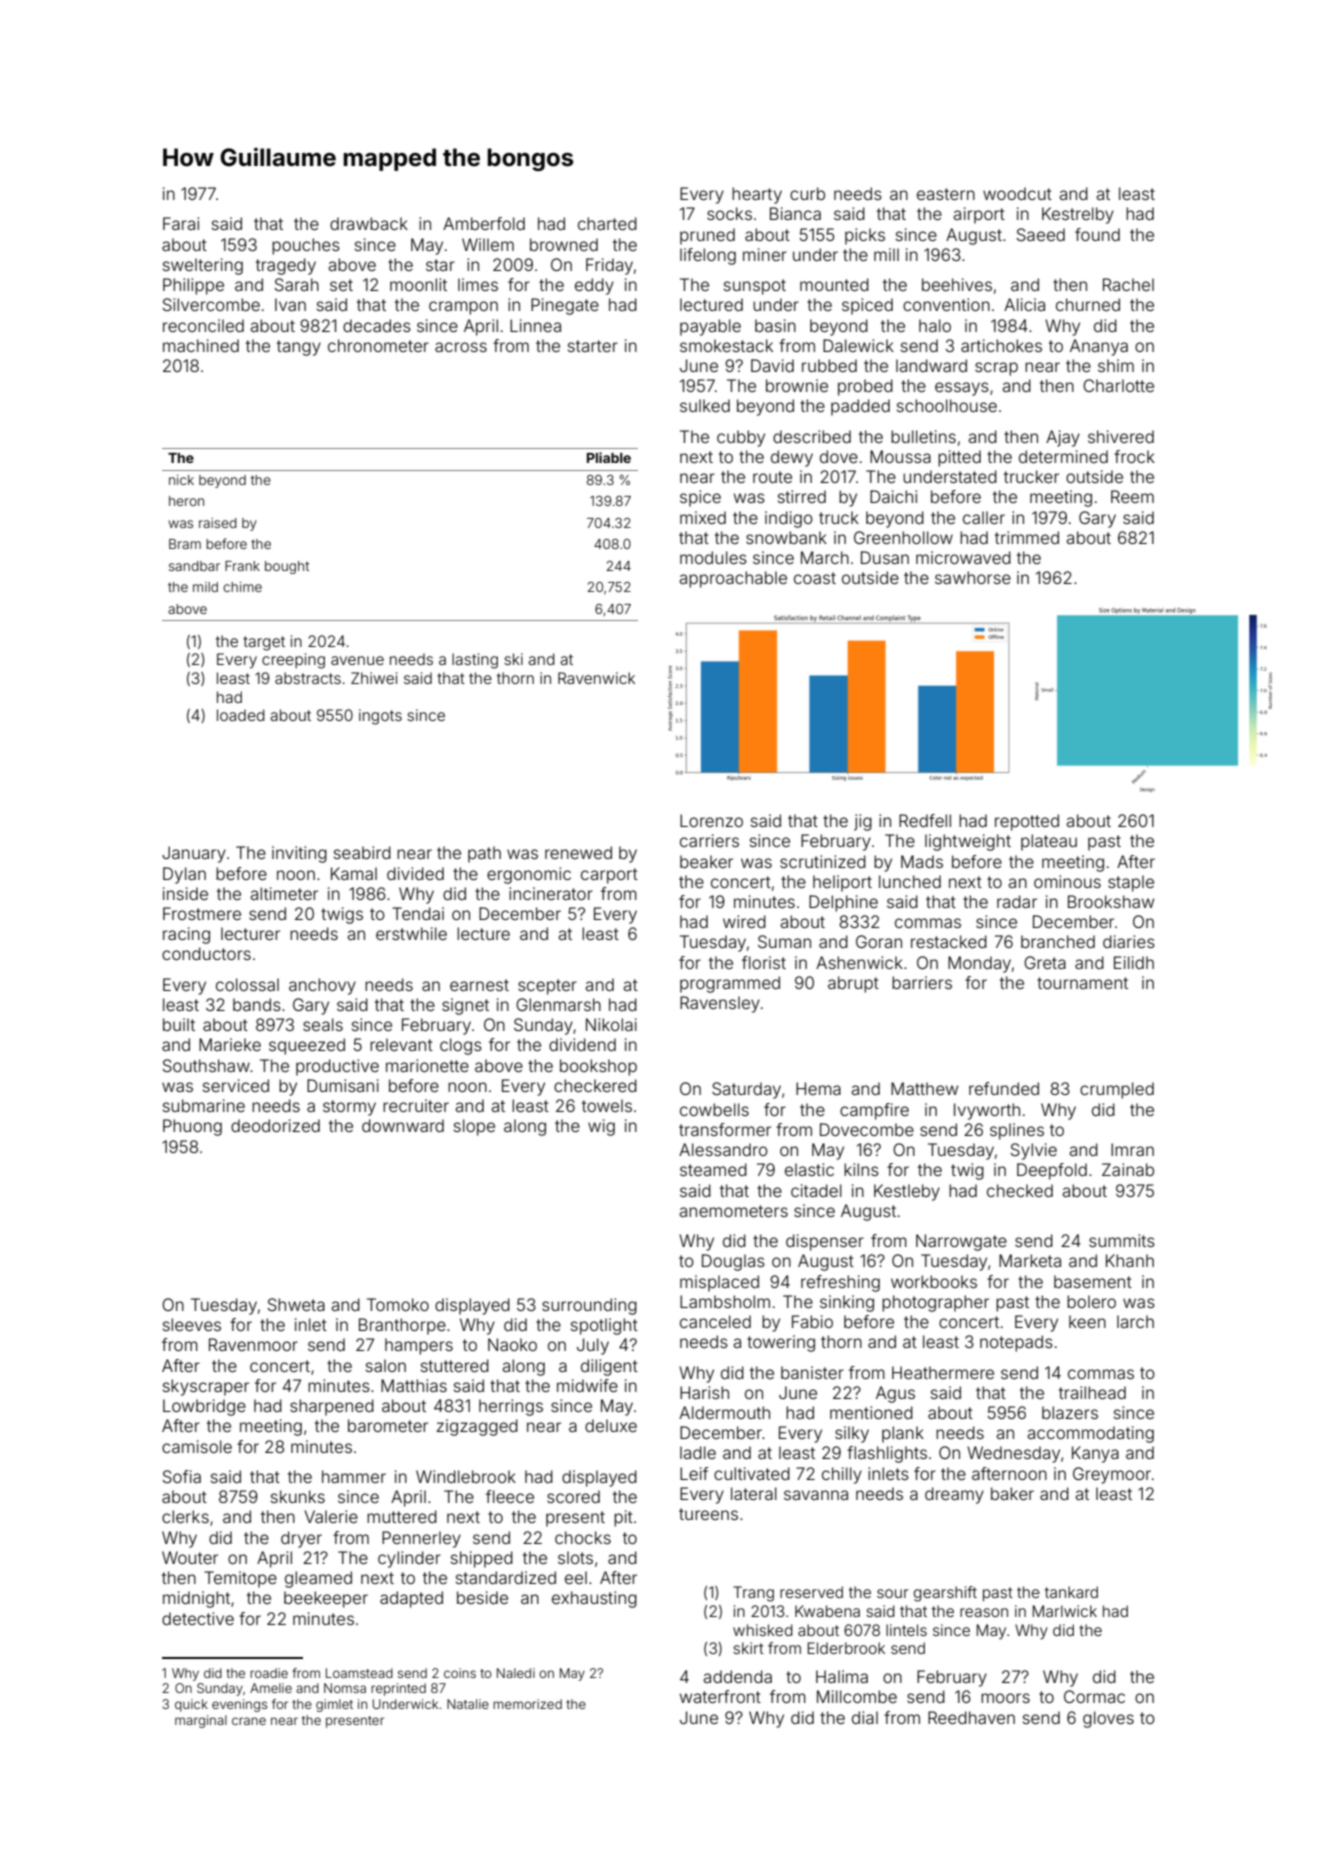 This page has width=1317, height=1862. Describe the element at coordinates (1078, 215) in the page. I see `Kestrelby` at that location.
